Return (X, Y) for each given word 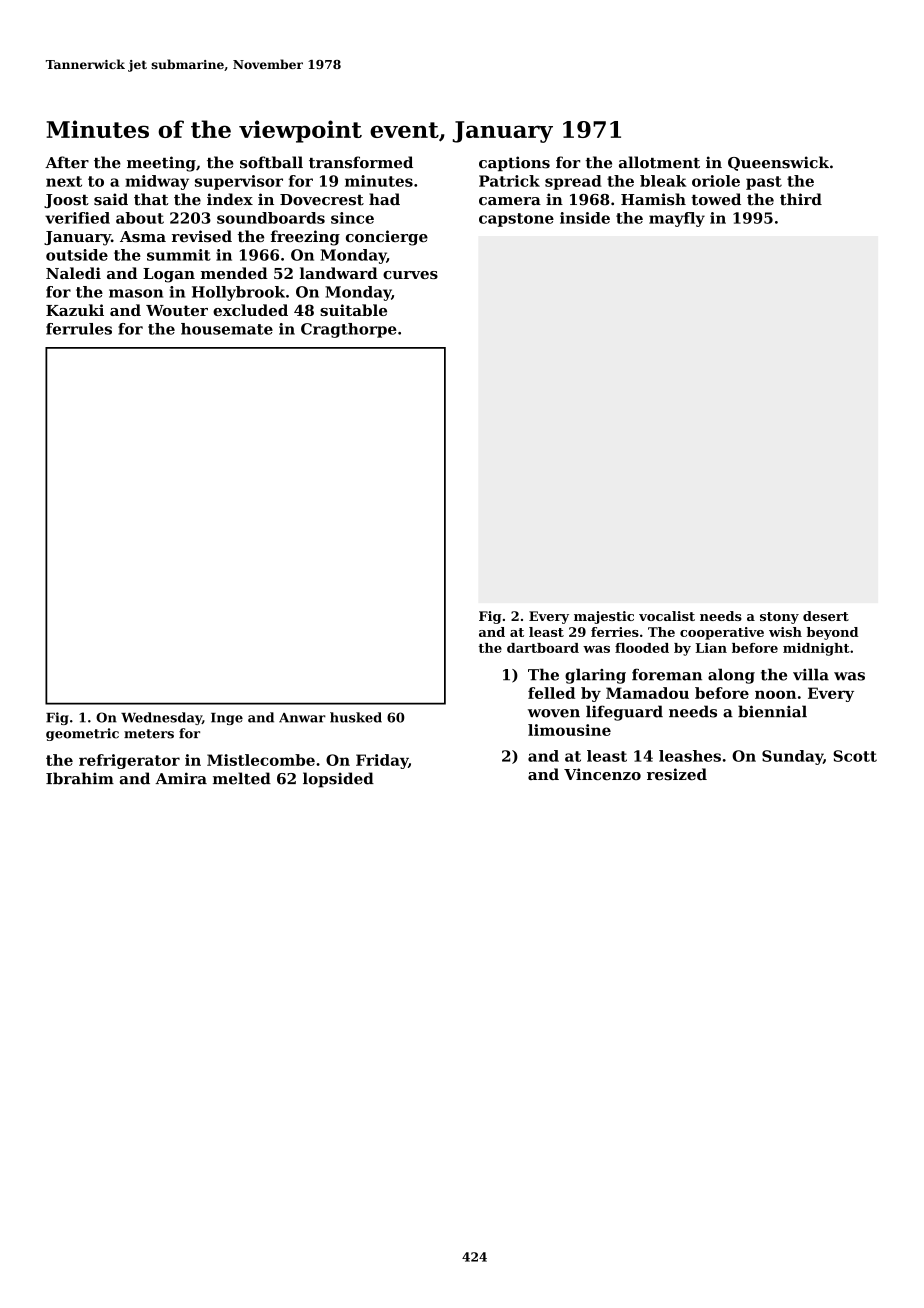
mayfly (677, 219)
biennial (772, 711)
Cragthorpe (349, 330)
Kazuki (75, 310)
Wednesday (161, 718)
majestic (604, 617)
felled (551, 693)
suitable (353, 310)
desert (826, 616)
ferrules (79, 329)
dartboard (543, 648)
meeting (161, 164)
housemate (227, 329)
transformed (361, 162)
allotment (659, 162)
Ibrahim (80, 778)
